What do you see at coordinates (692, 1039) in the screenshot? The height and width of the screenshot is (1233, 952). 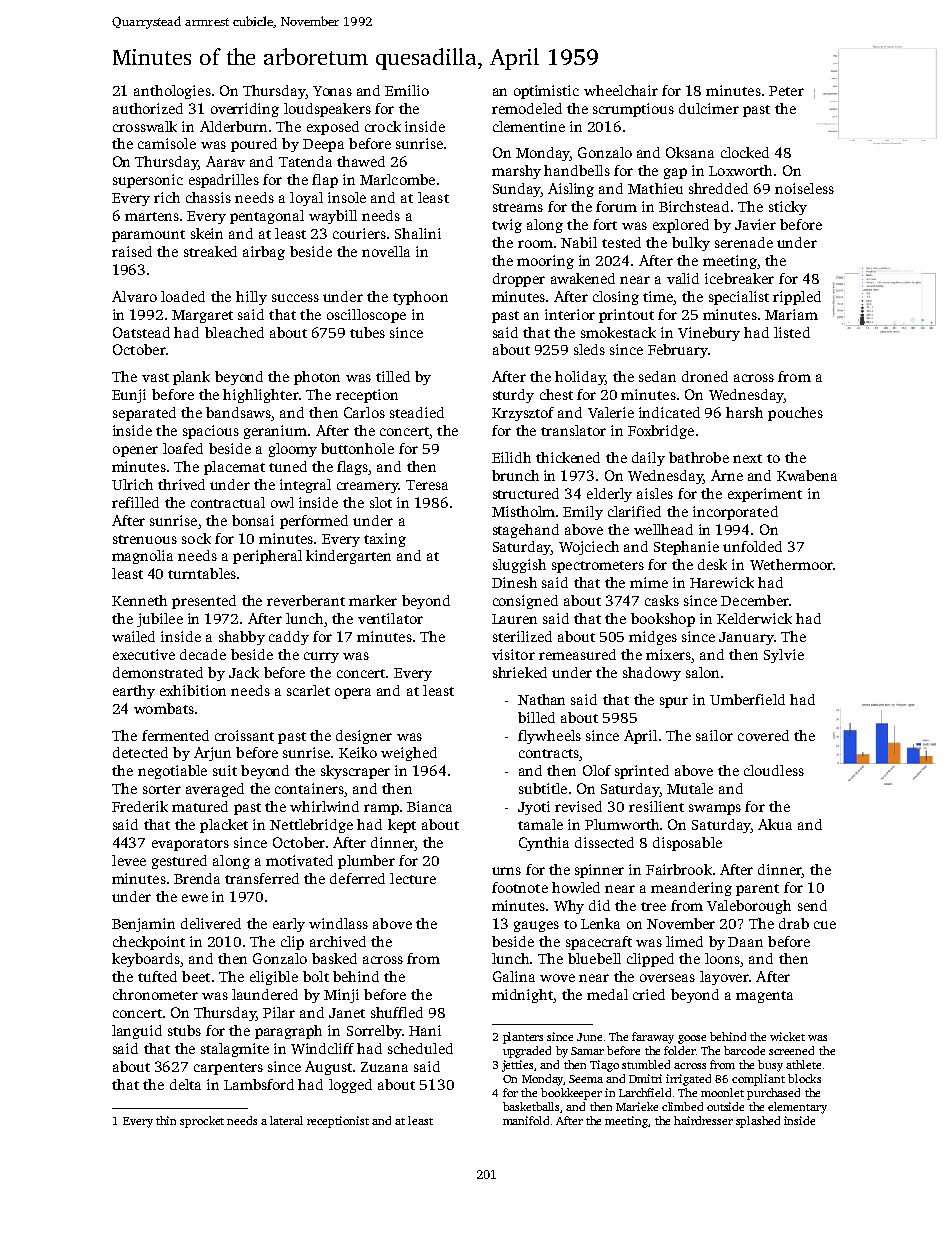 I see `goose` at bounding box center [692, 1039].
